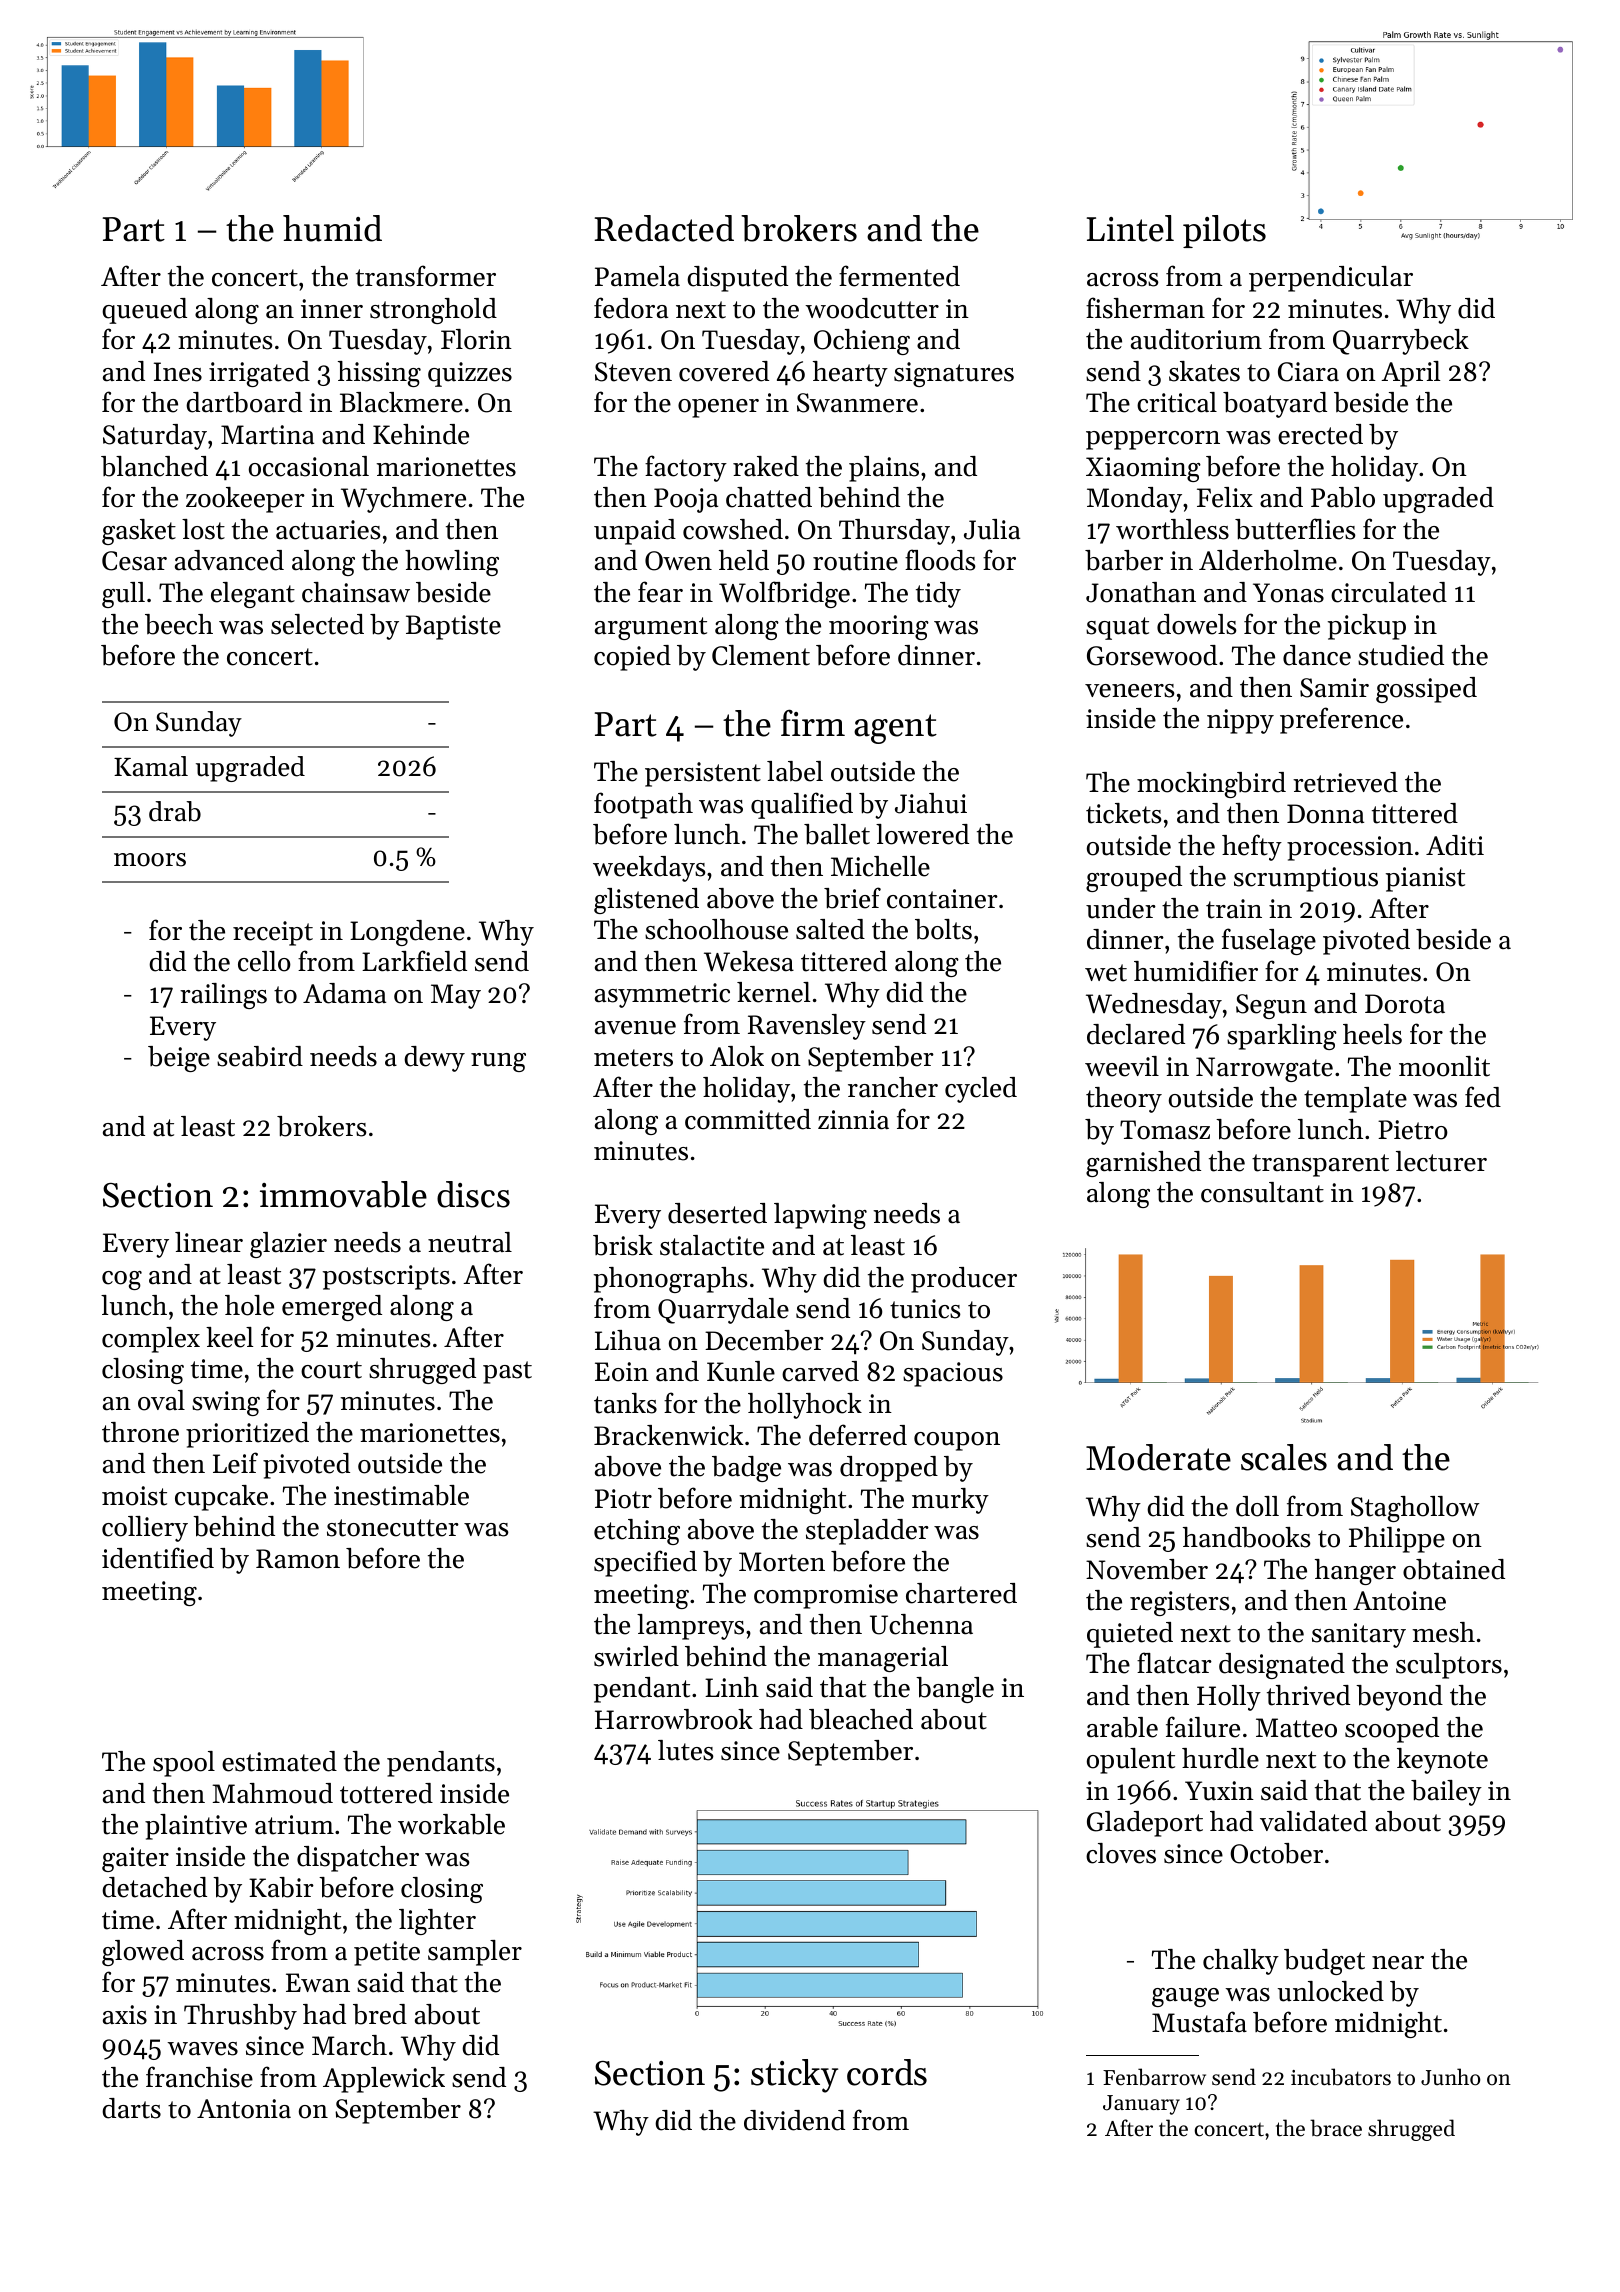 The image size is (1620, 2292). What do you see at coordinates (179, 1059) in the screenshot?
I see `beige` at bounding box center [179, 1059].
